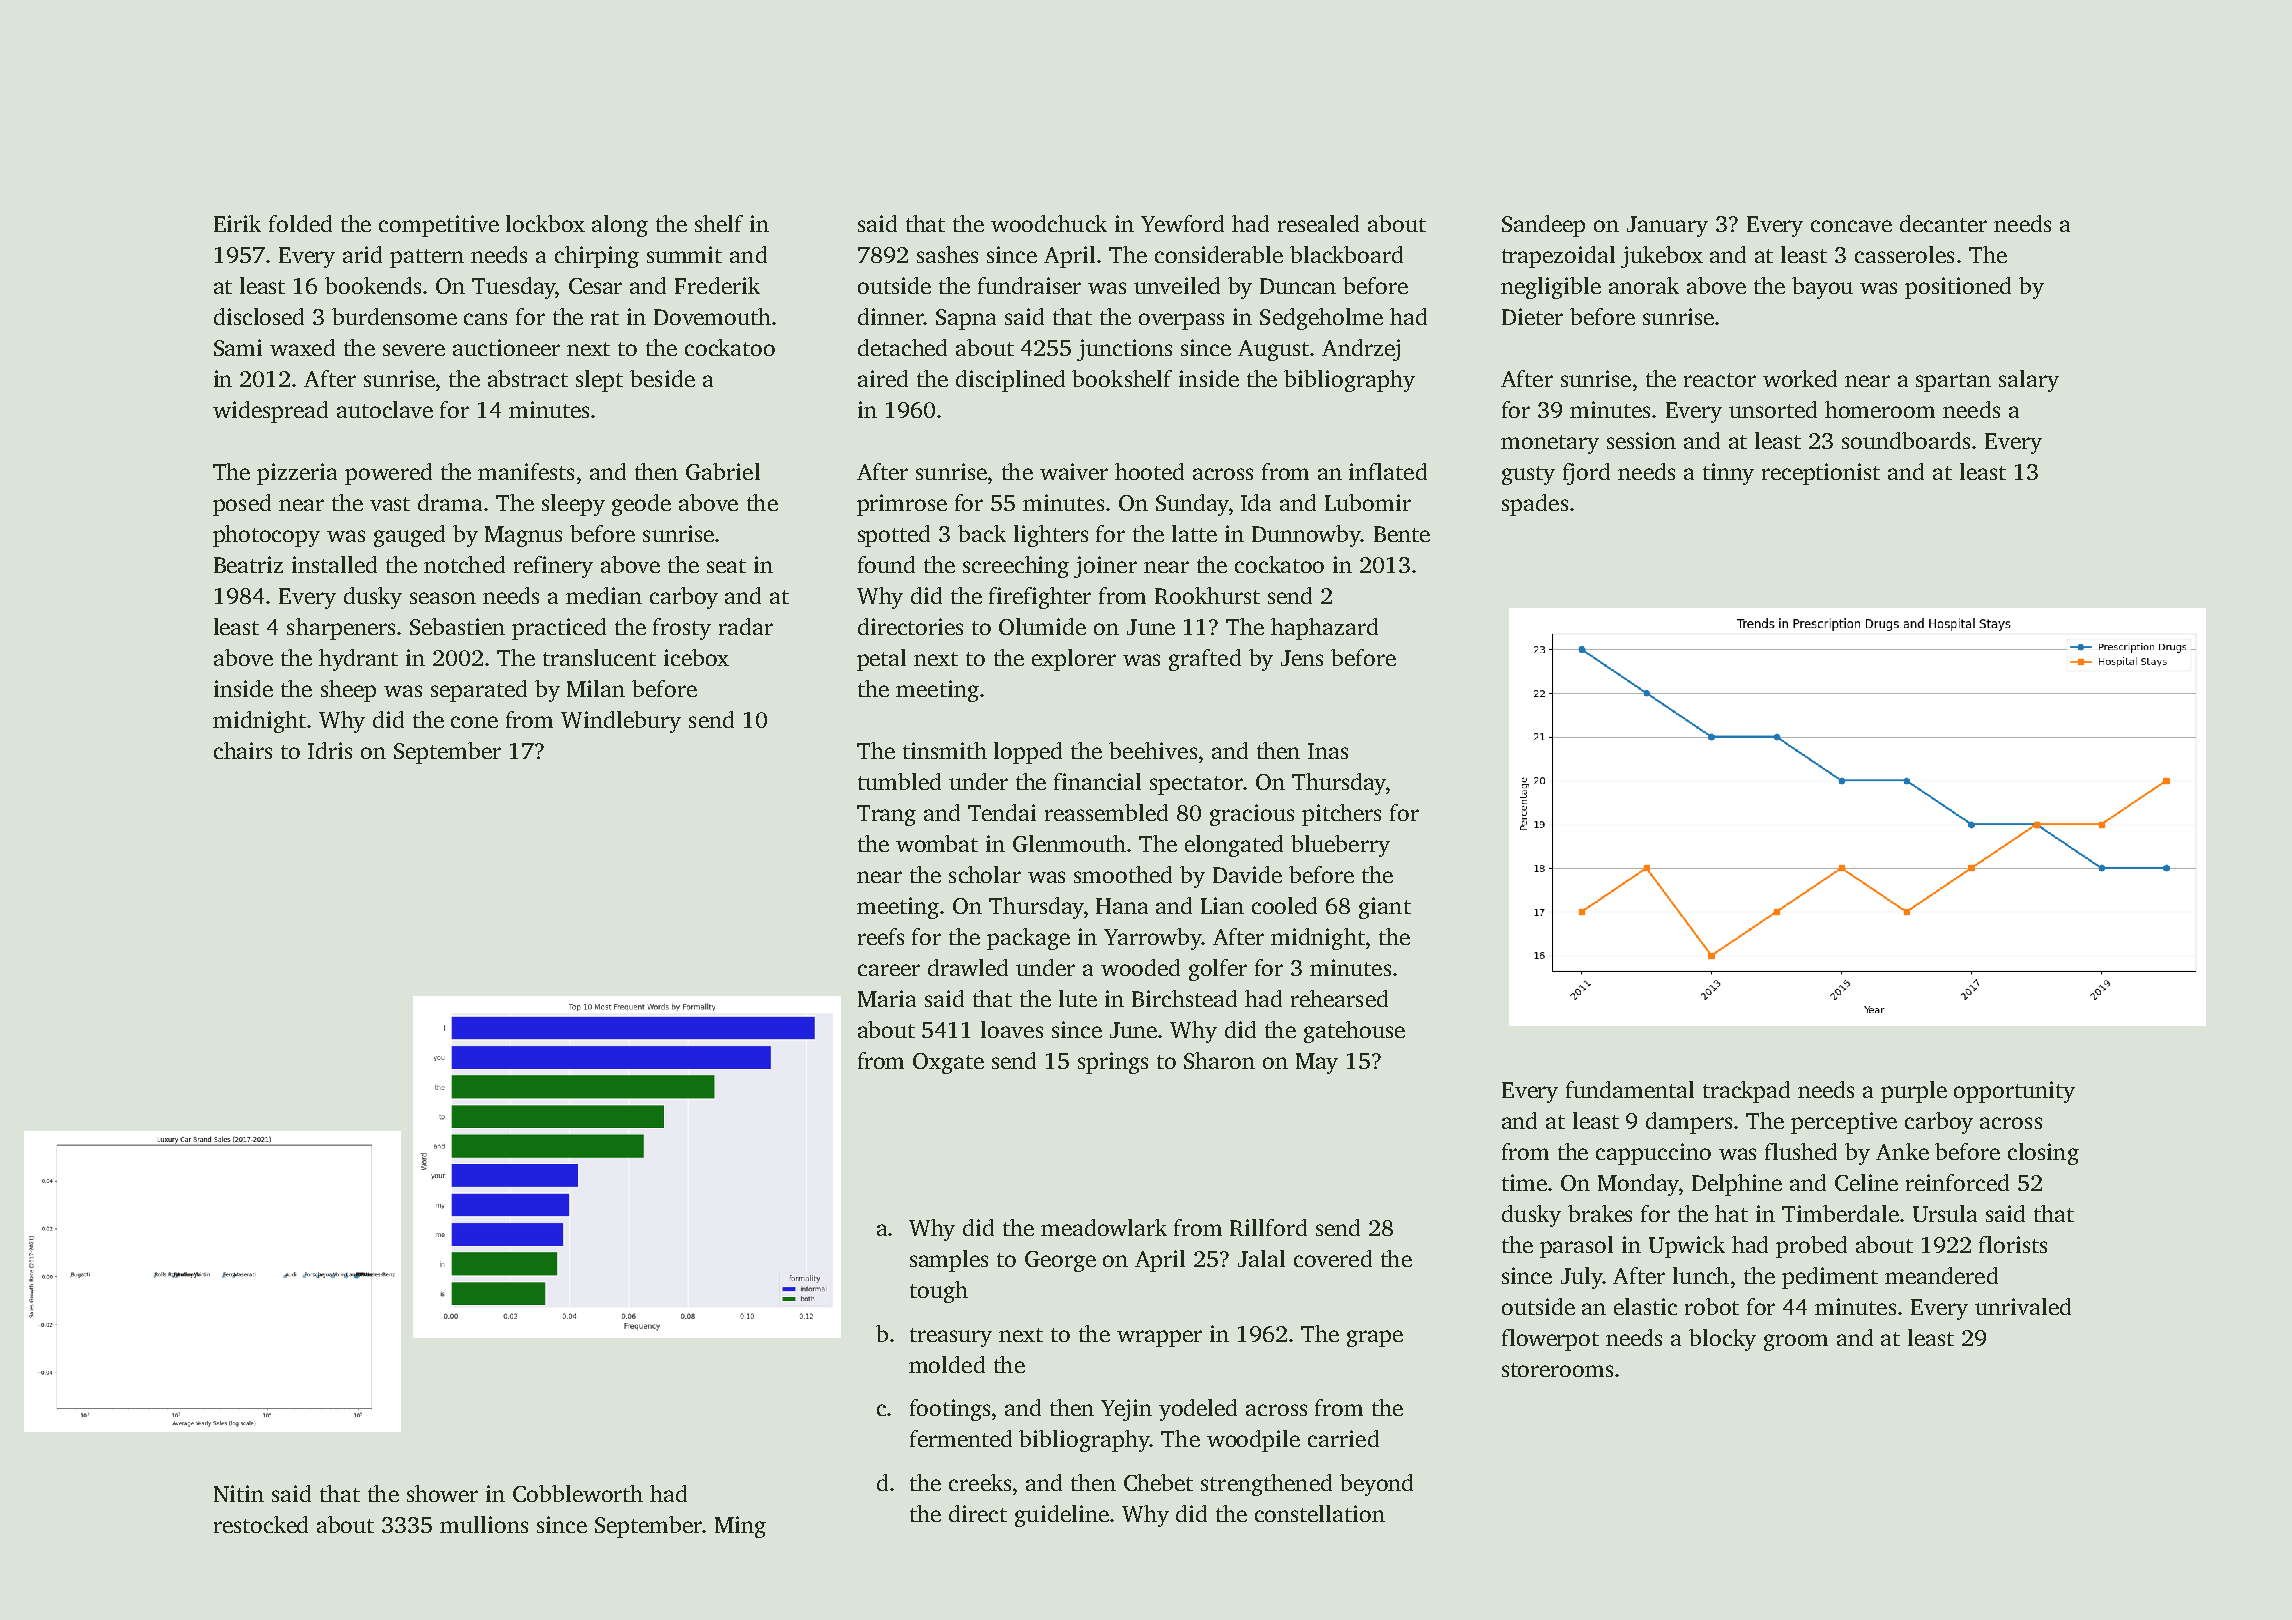 Image resolution: width=2292 pixels, height=1620 pixels. What do you see at coordinates (951, 1337) in the document?
I see `treasury` at bounding box center [951, 1337].
